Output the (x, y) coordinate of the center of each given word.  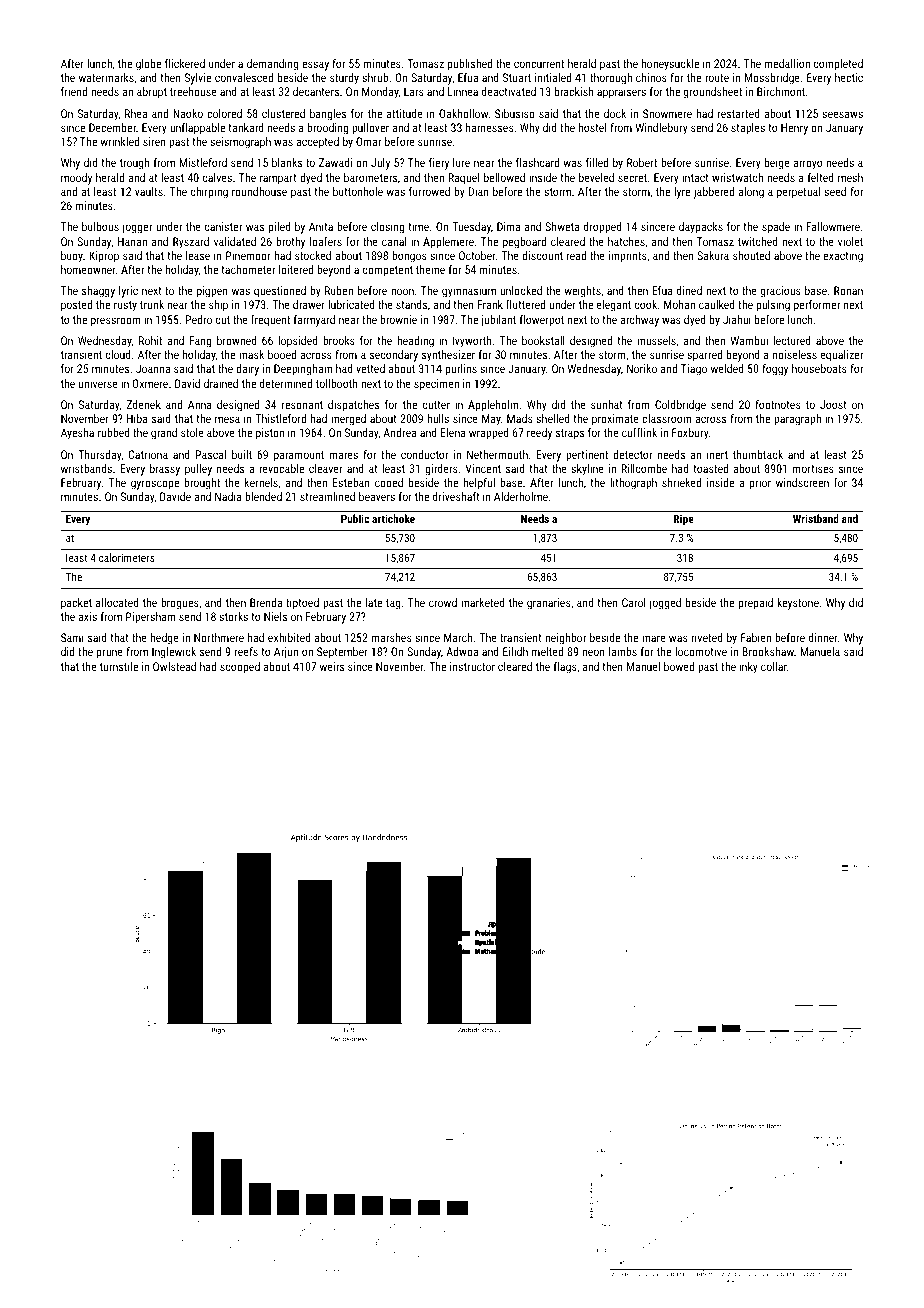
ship (218, 306)
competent (388, 271)
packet (76, 604)
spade (776, 228)
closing (387, 228)
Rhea (136, 113)
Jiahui (737, 319)
